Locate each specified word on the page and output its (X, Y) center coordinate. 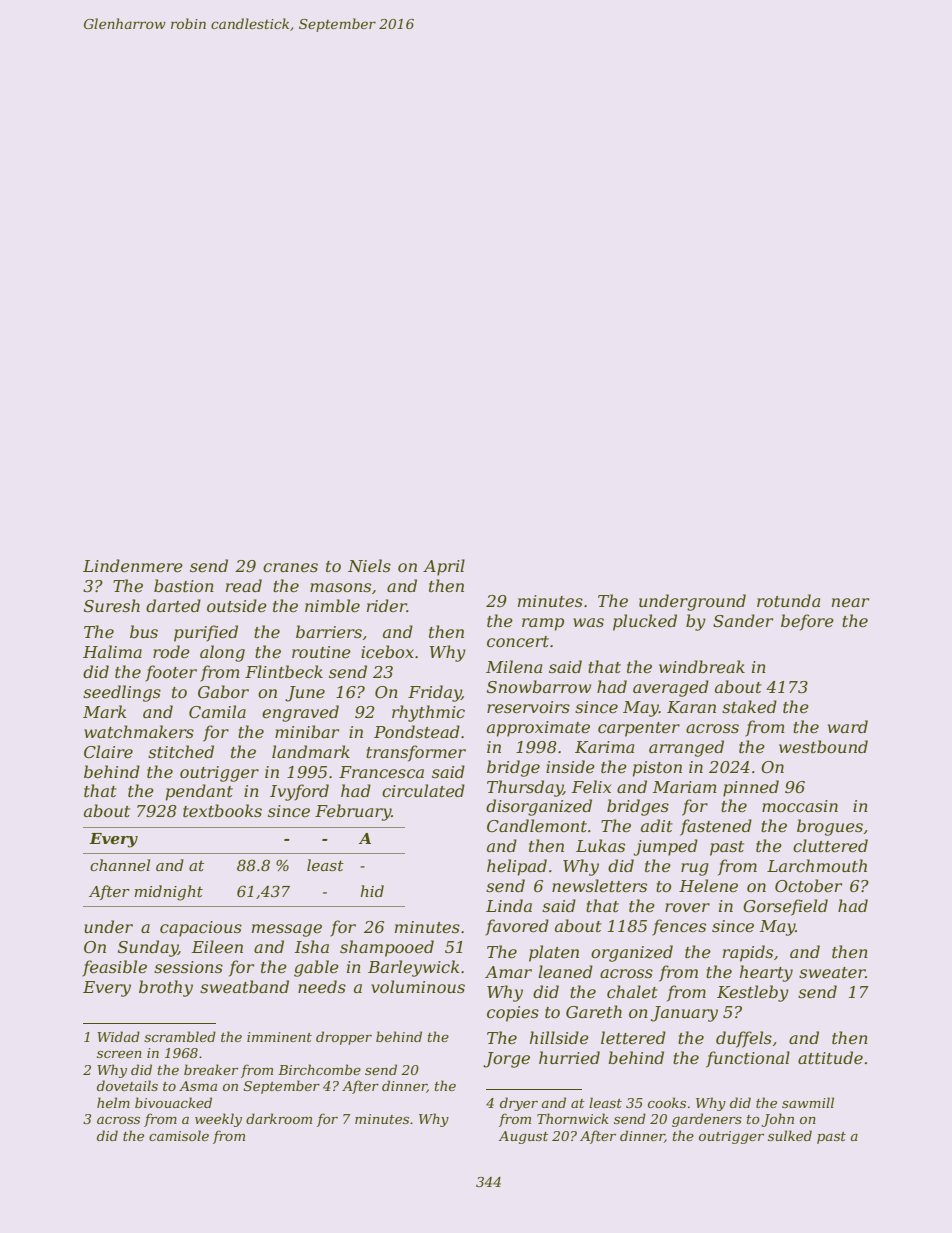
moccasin (800, 806)
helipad (517, 867)
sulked (790, 1135)
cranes (290, 567)
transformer (416, 753)
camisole (179, 1135)
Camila (217, 711)
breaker (211, 1069)
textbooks (222, 810)
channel (120, 865)
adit (657, 825)
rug (695, 869)
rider (387, 605)
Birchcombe (319, 1069)
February (353, 812)
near (850, 602)
